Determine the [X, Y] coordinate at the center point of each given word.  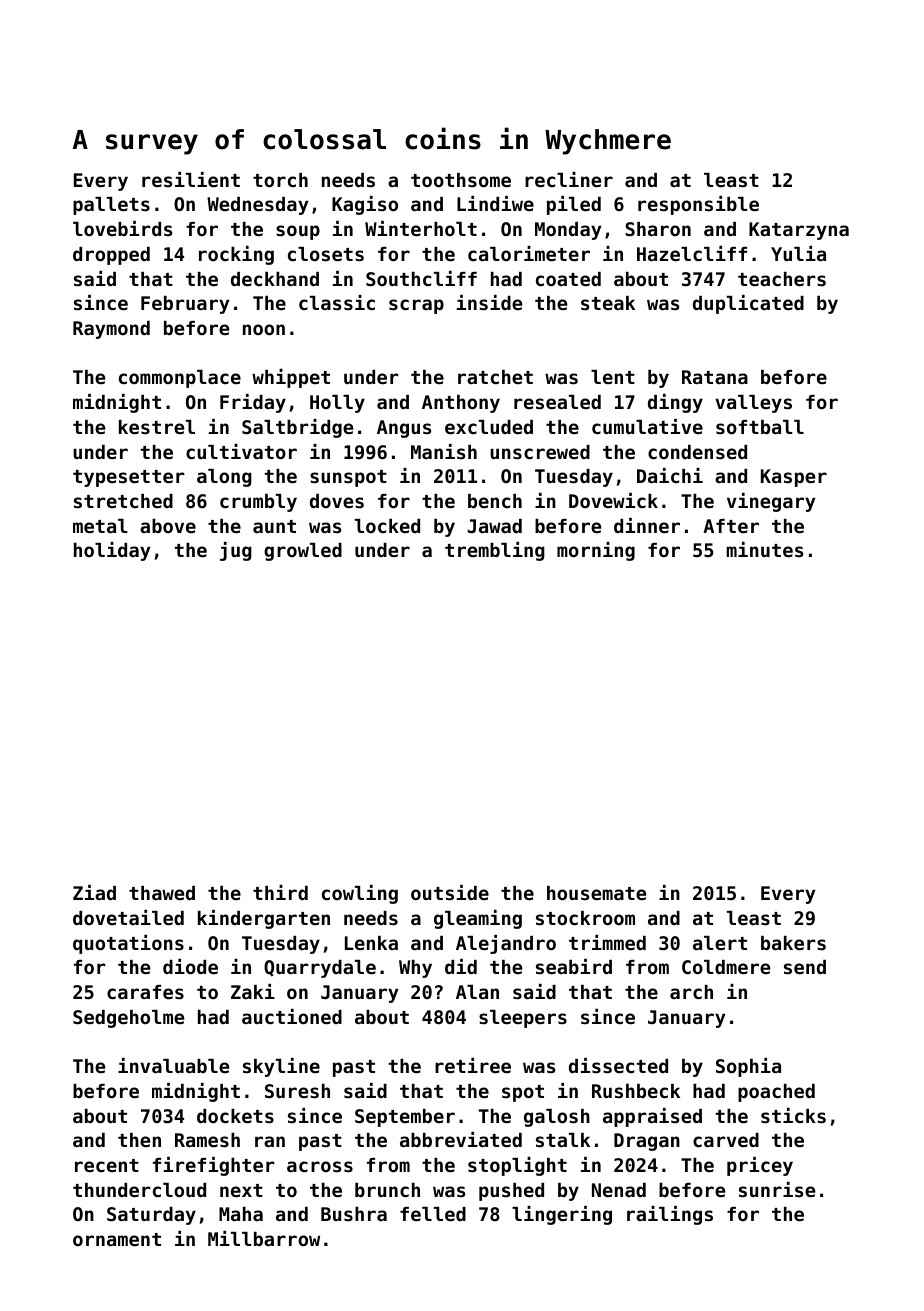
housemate [596, 893]
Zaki [253, 991]
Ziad [94, 892]
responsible [698, 205]
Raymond [111, 330]
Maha [241, 1214]
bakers [793, 943]
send [805, 967]
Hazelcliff [692, 253]
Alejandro [506, 944]
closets [326, 254]
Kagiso [365, 205]
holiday [112, 551]
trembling [495, 551]
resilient [191, 179]
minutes [764, 549]
